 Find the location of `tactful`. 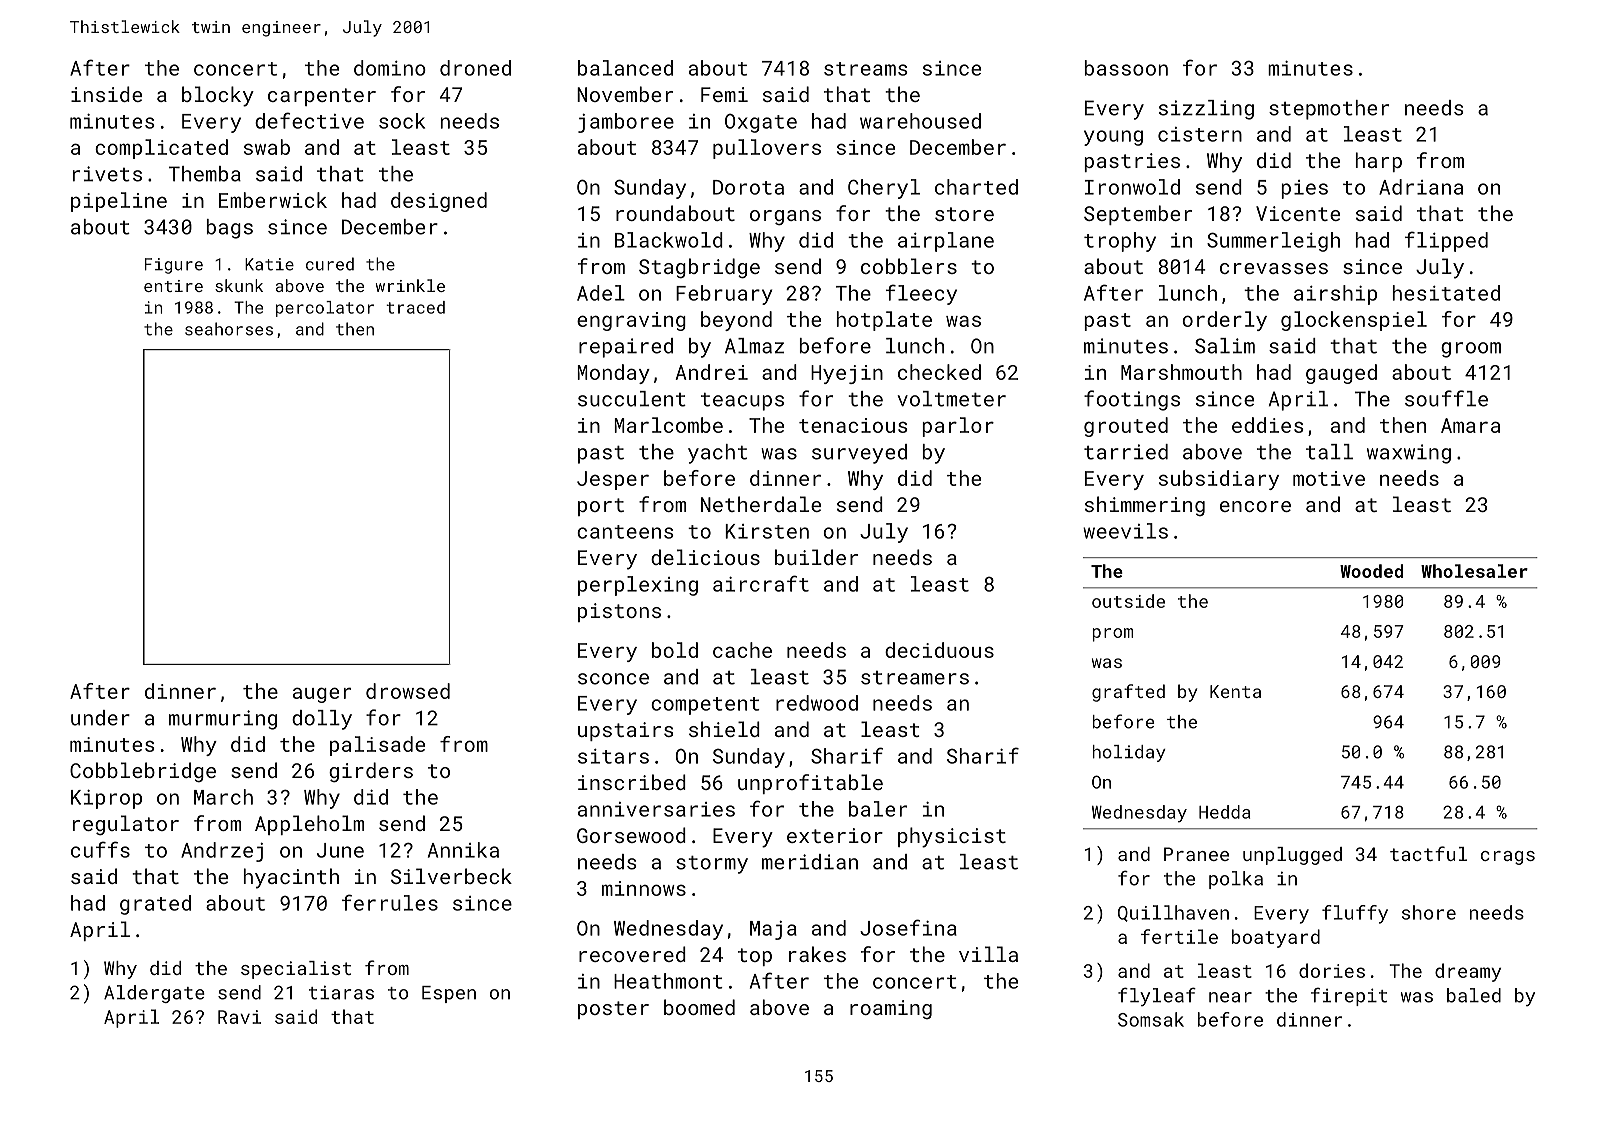

tactful is located at coordinates (1428, 853).
